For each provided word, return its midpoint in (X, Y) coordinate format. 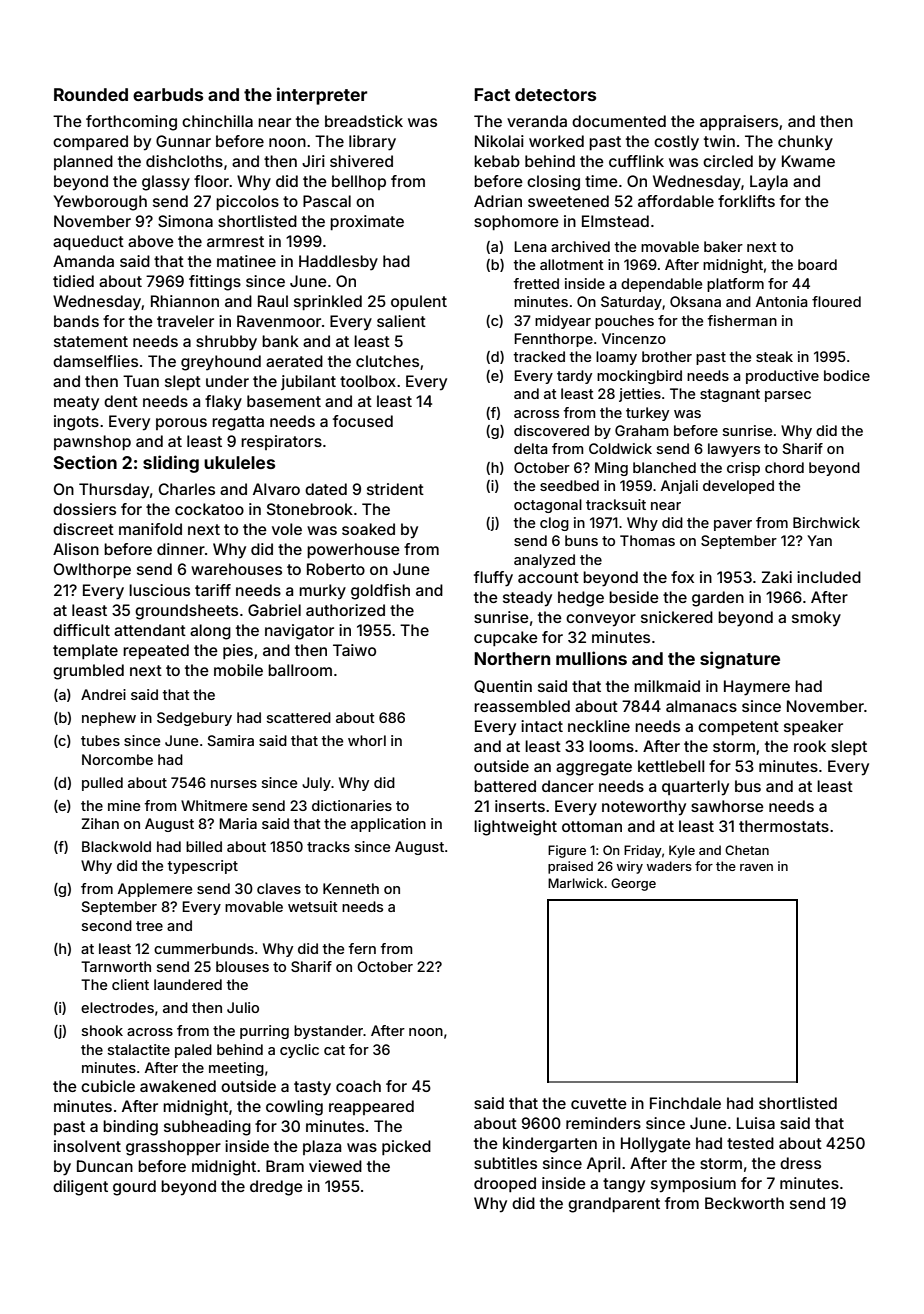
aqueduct (88, 242)
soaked (368, 529)
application (388, 825)
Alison (76, 549)
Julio (243, 1007)
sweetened (568, 201)
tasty (312, 1088)
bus (748, 786)
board (817, 264)
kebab (497, 161)
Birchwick (826, 522)
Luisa (756, 1123)
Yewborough (100, 203)
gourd (134, 1188)
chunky (805, 143)
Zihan (100, 823)
